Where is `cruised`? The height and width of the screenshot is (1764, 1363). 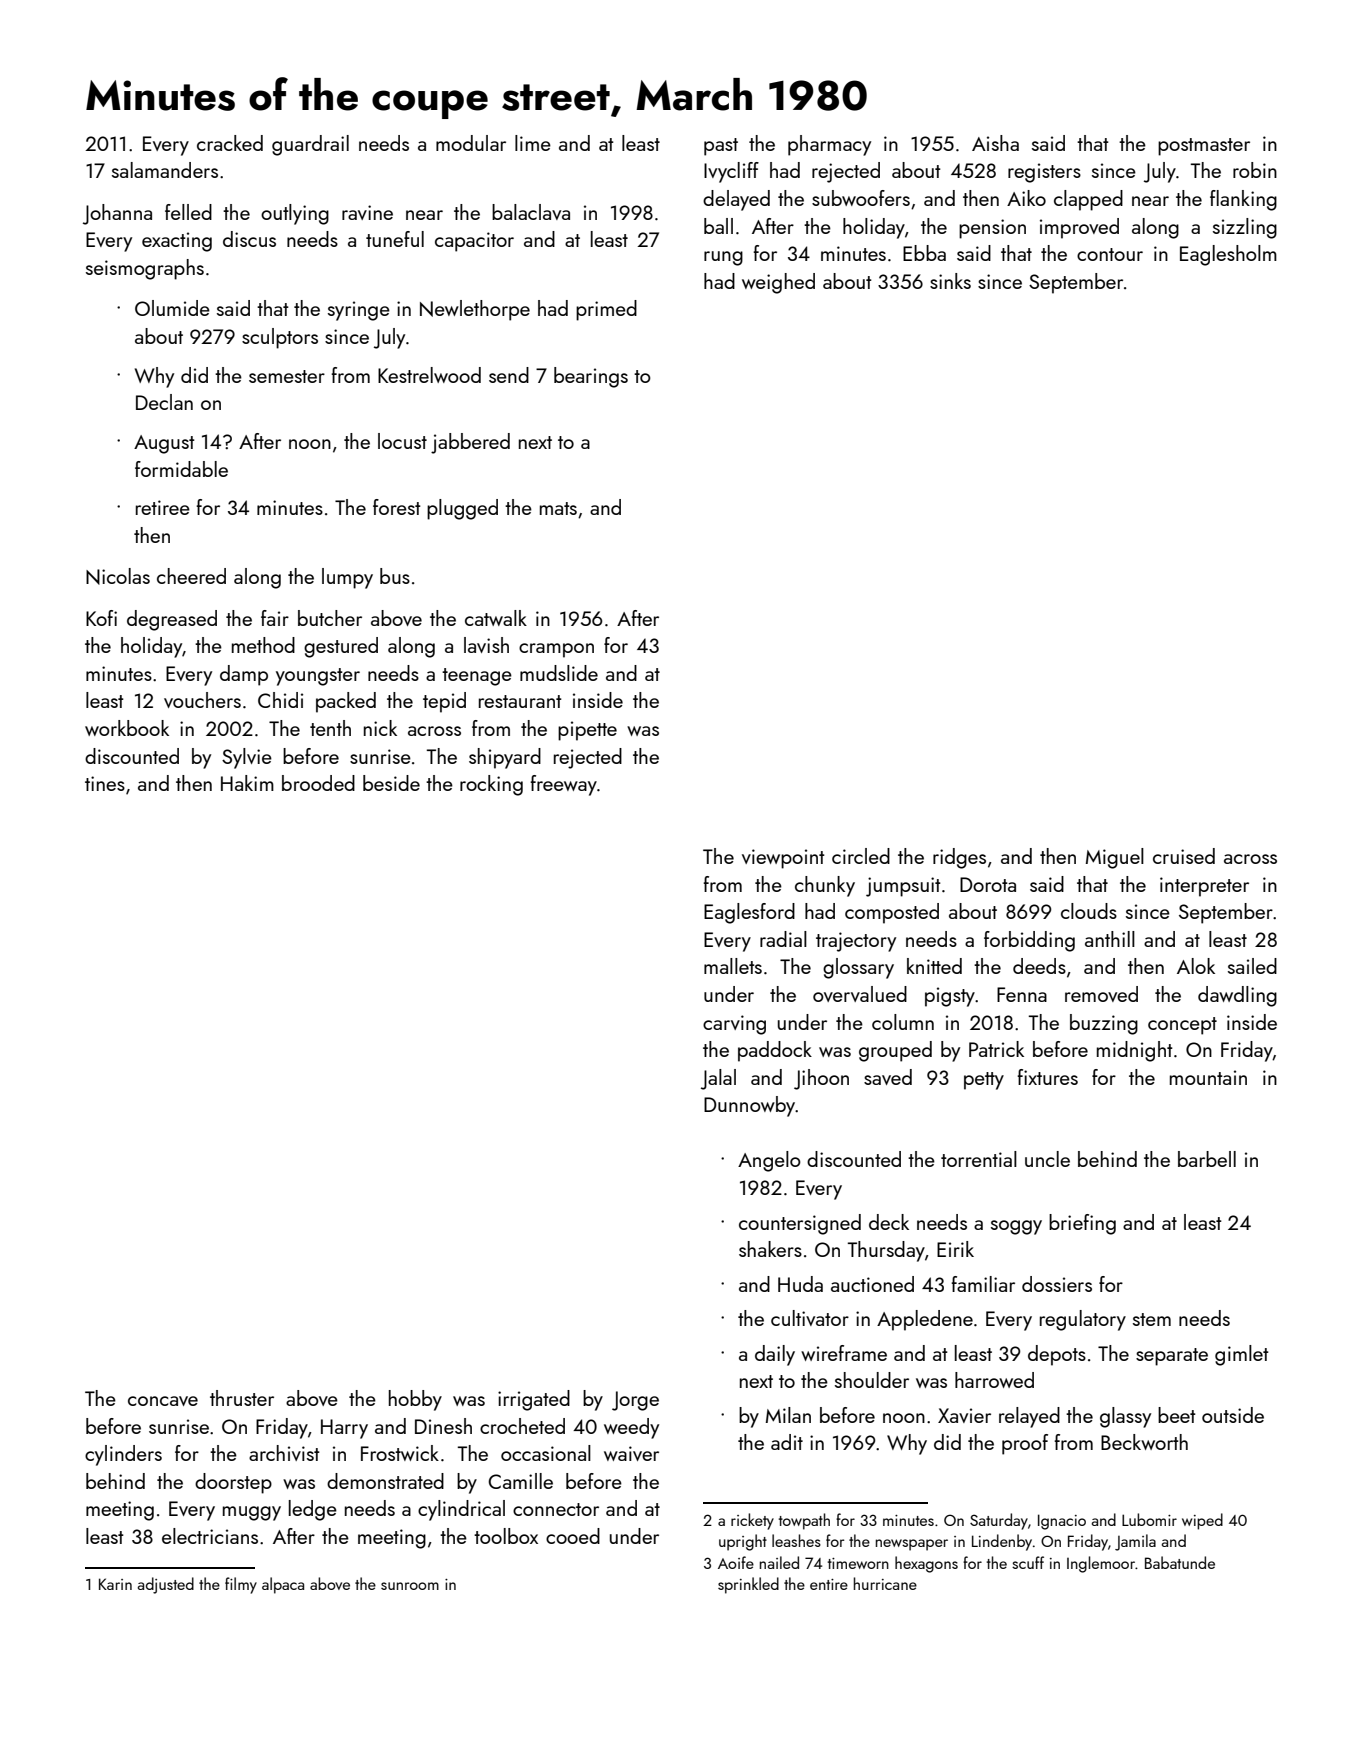 cruised is located at coordinates (1184, 856).
